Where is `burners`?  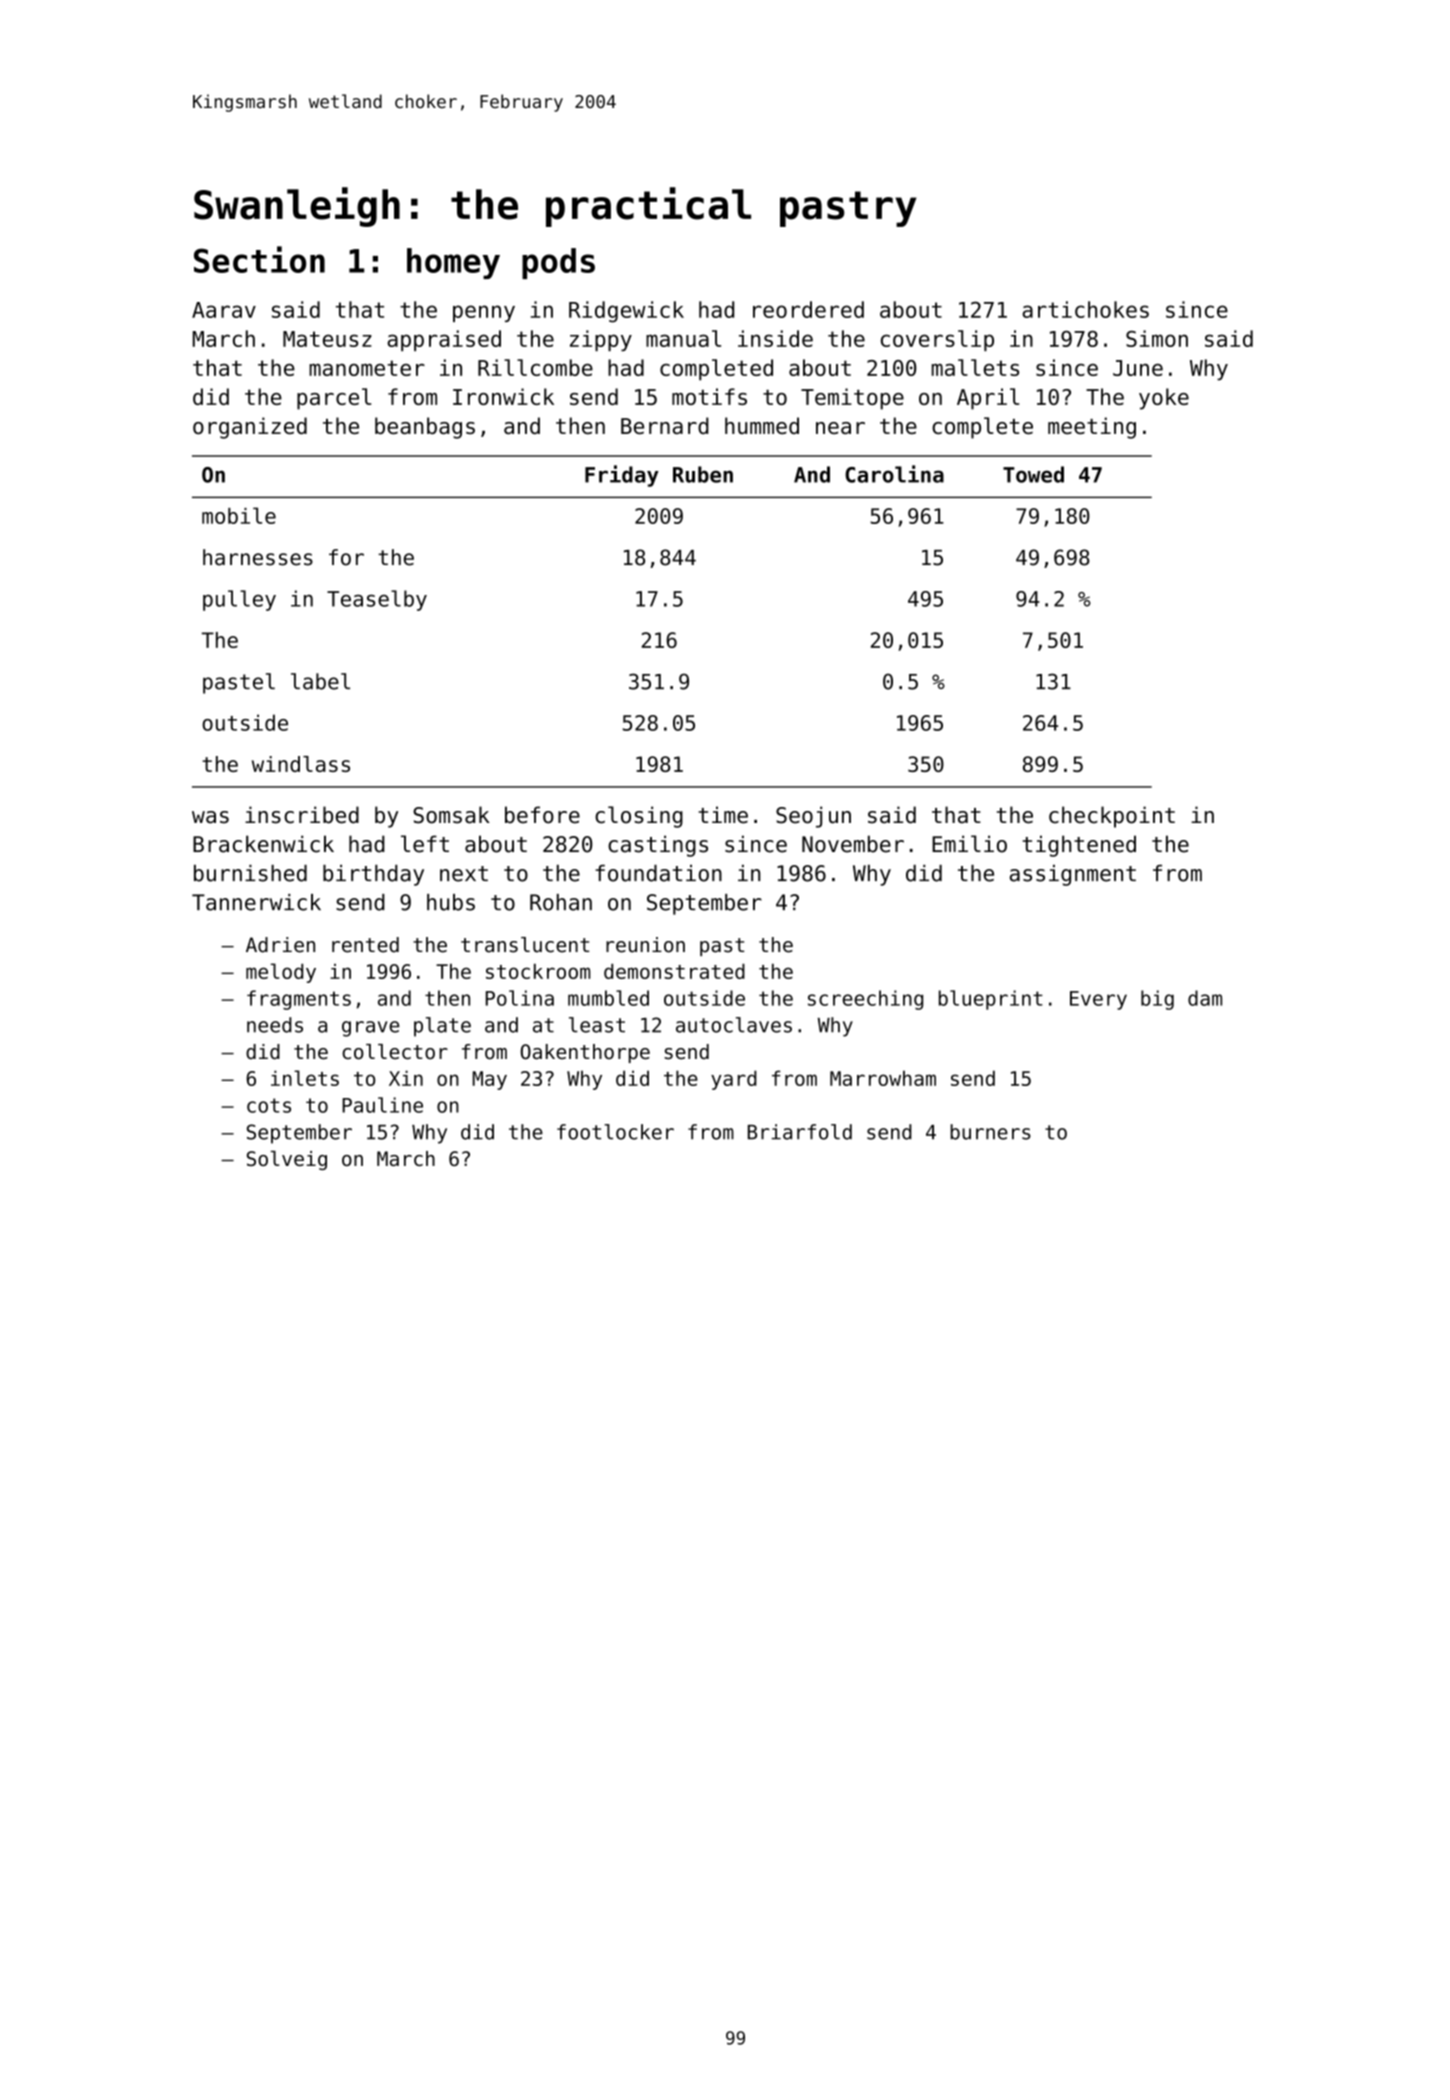
burners is located at coordinates (990, 1132).
